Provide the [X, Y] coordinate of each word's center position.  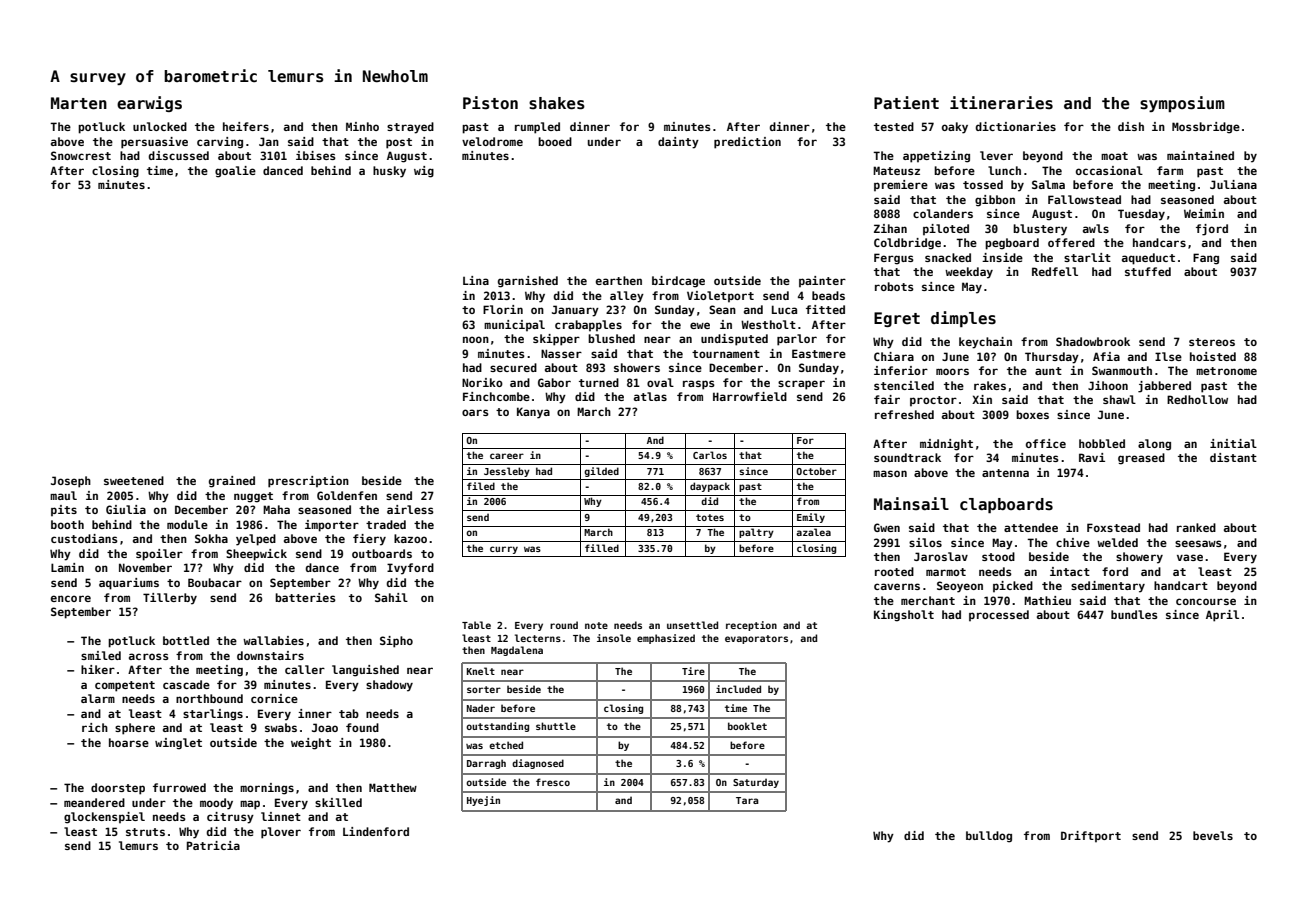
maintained [1200, 155]
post [399, 143]
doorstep [118, 789]
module [187, 524]
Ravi [1092, 457]
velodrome [492, 141]
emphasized [666, 639]
